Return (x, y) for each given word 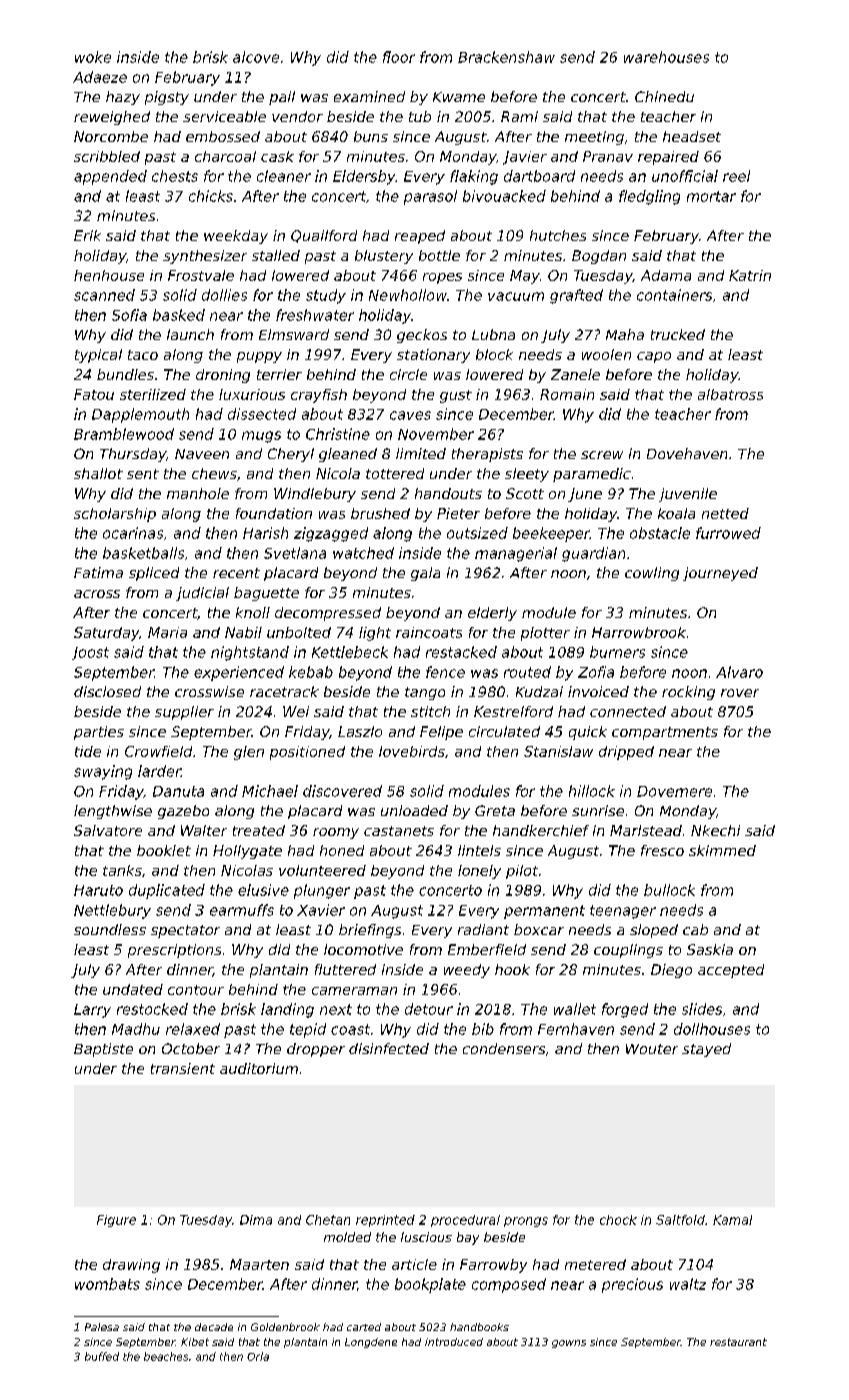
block (494, 354)
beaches (166, 1356)
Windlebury (315, 495)
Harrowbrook (639, 632)
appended (110, 177)
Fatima (98, 572)
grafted (576, 296)
